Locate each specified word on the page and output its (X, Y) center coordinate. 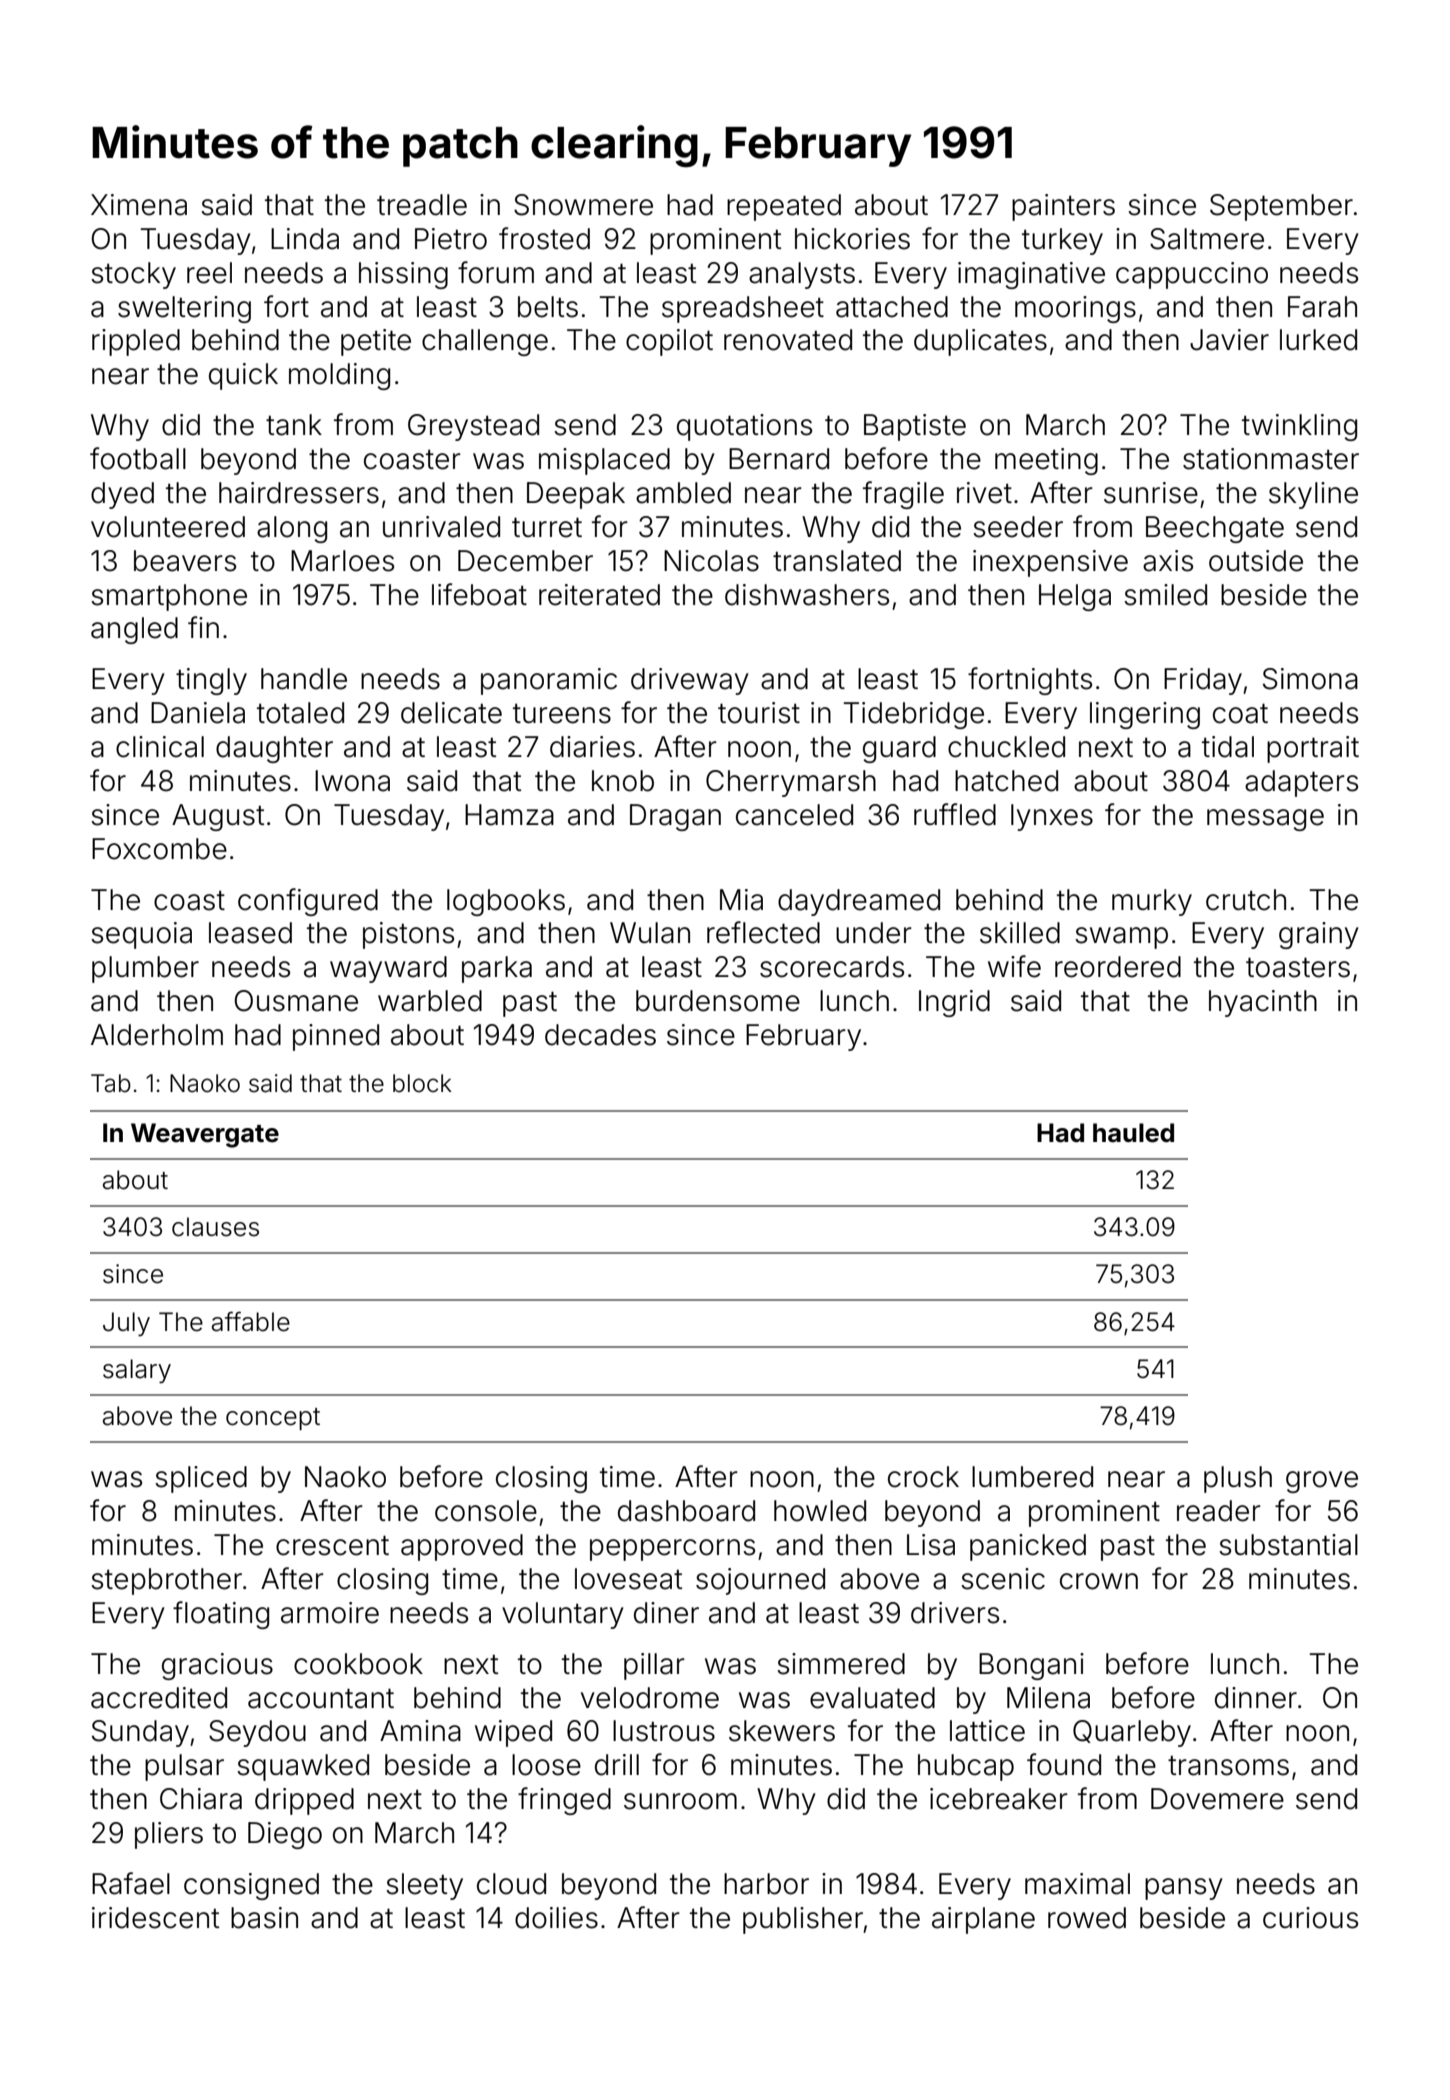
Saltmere (1207, 239)
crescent (332, 1545)
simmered (841, 1664)
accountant (321, 1698)
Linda (305, 239)
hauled (1133, 1133)
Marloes (342, 561)
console (486, 1511)
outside (1256, 561)
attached (892, 307)
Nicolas (711, 561)
